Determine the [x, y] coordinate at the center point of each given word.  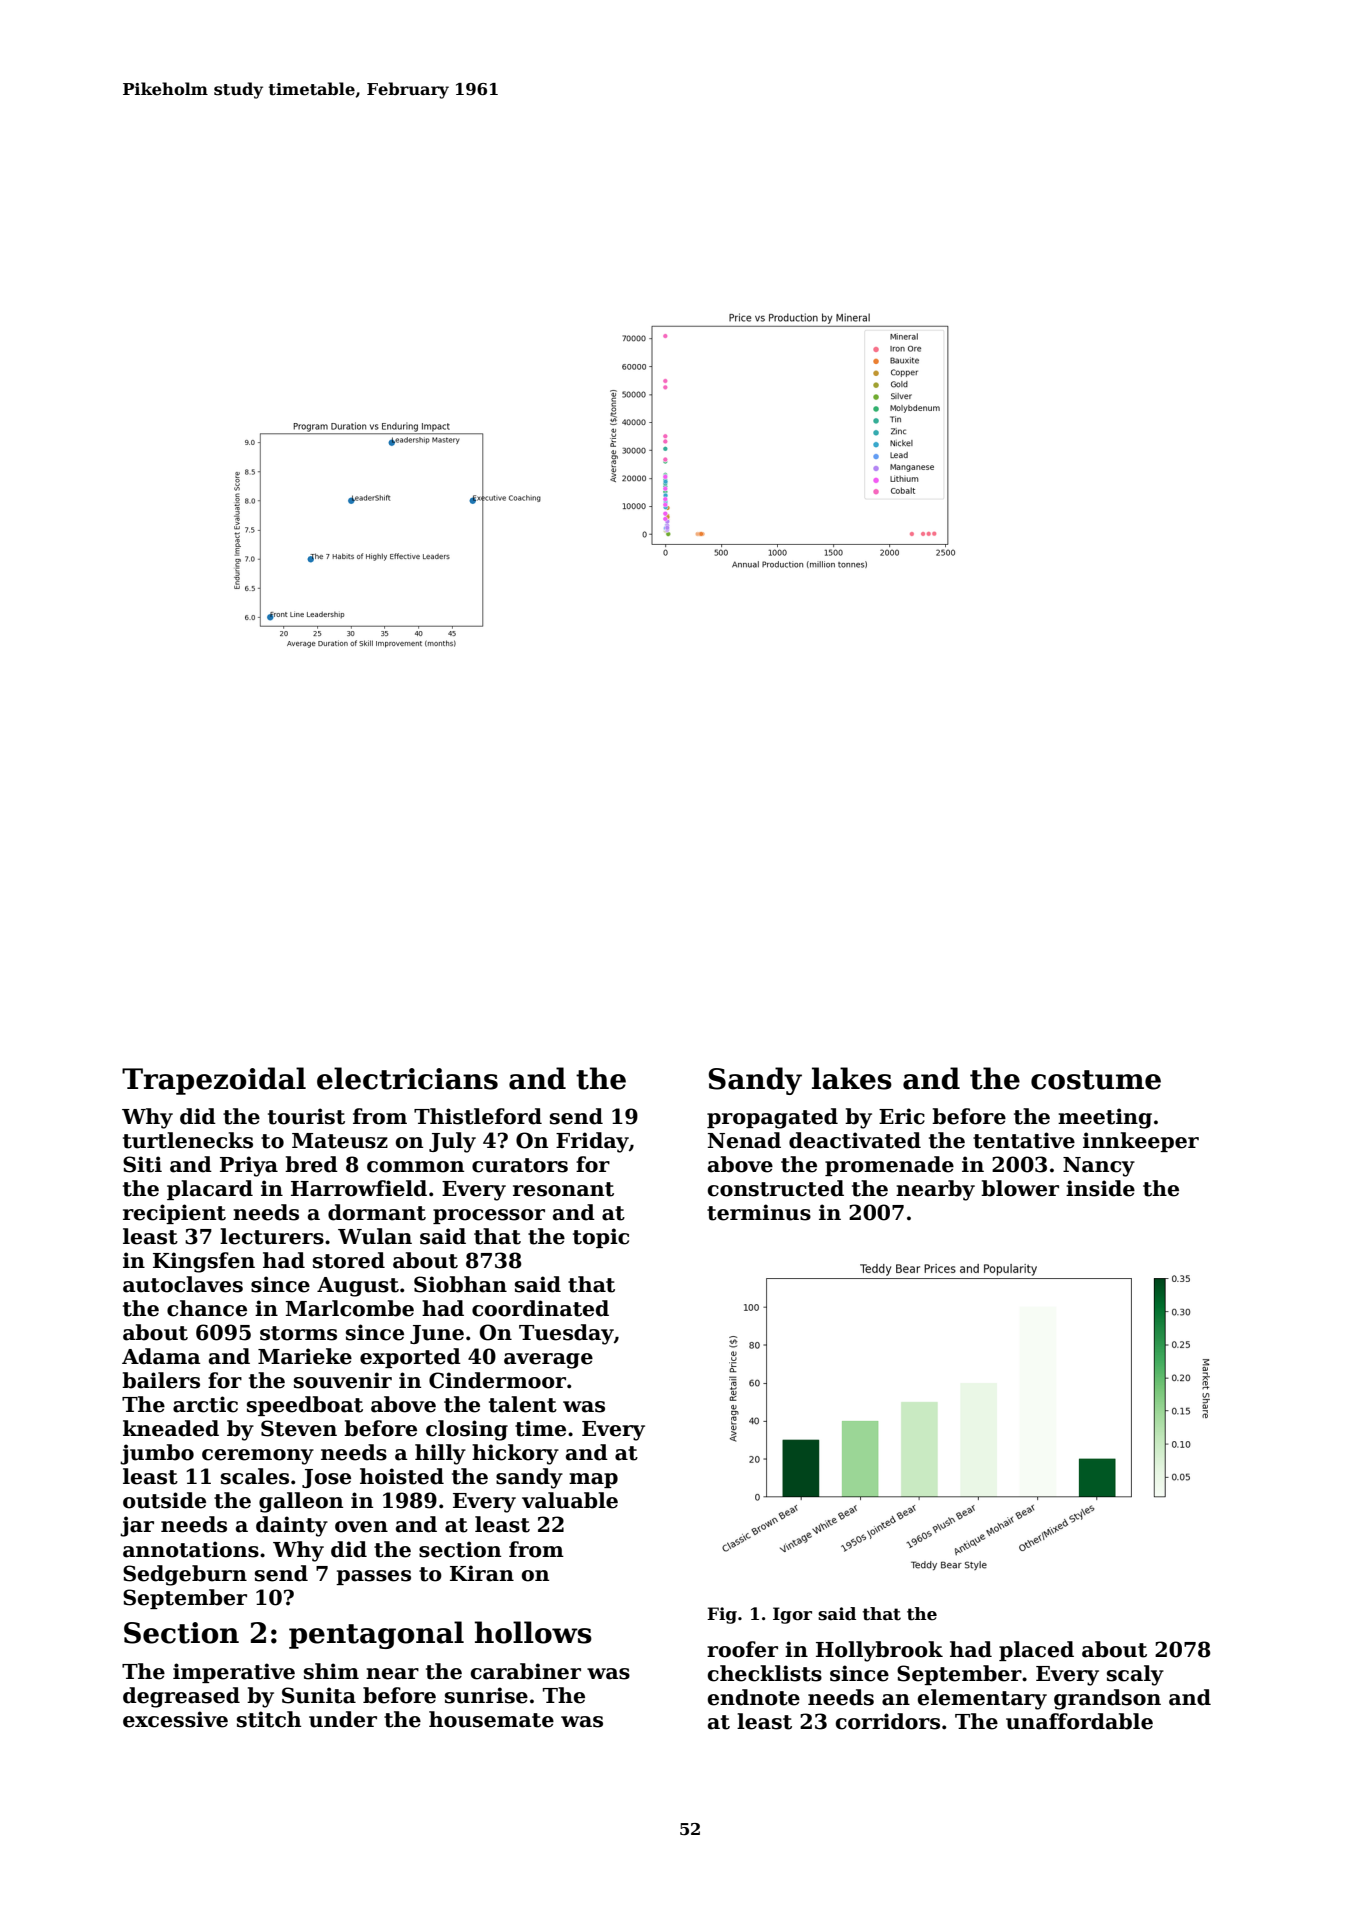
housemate [491, 1719]
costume [1096, 1080]
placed [1036, 1651]
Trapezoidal [214, 1081]
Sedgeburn [185, 1575]
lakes [852, 1078]
